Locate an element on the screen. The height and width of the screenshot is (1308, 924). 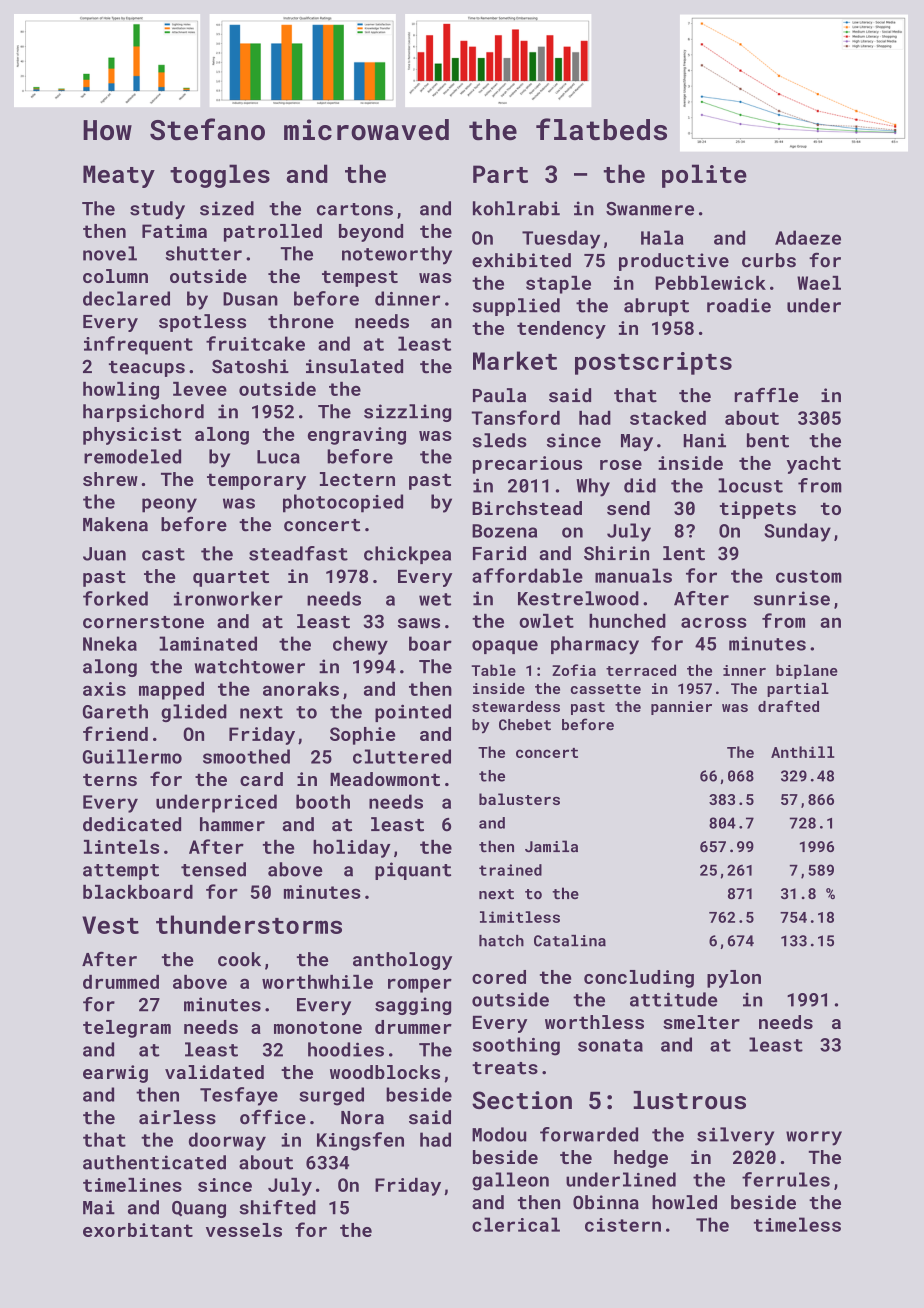
tensed is located at coordinates (213, 869).
